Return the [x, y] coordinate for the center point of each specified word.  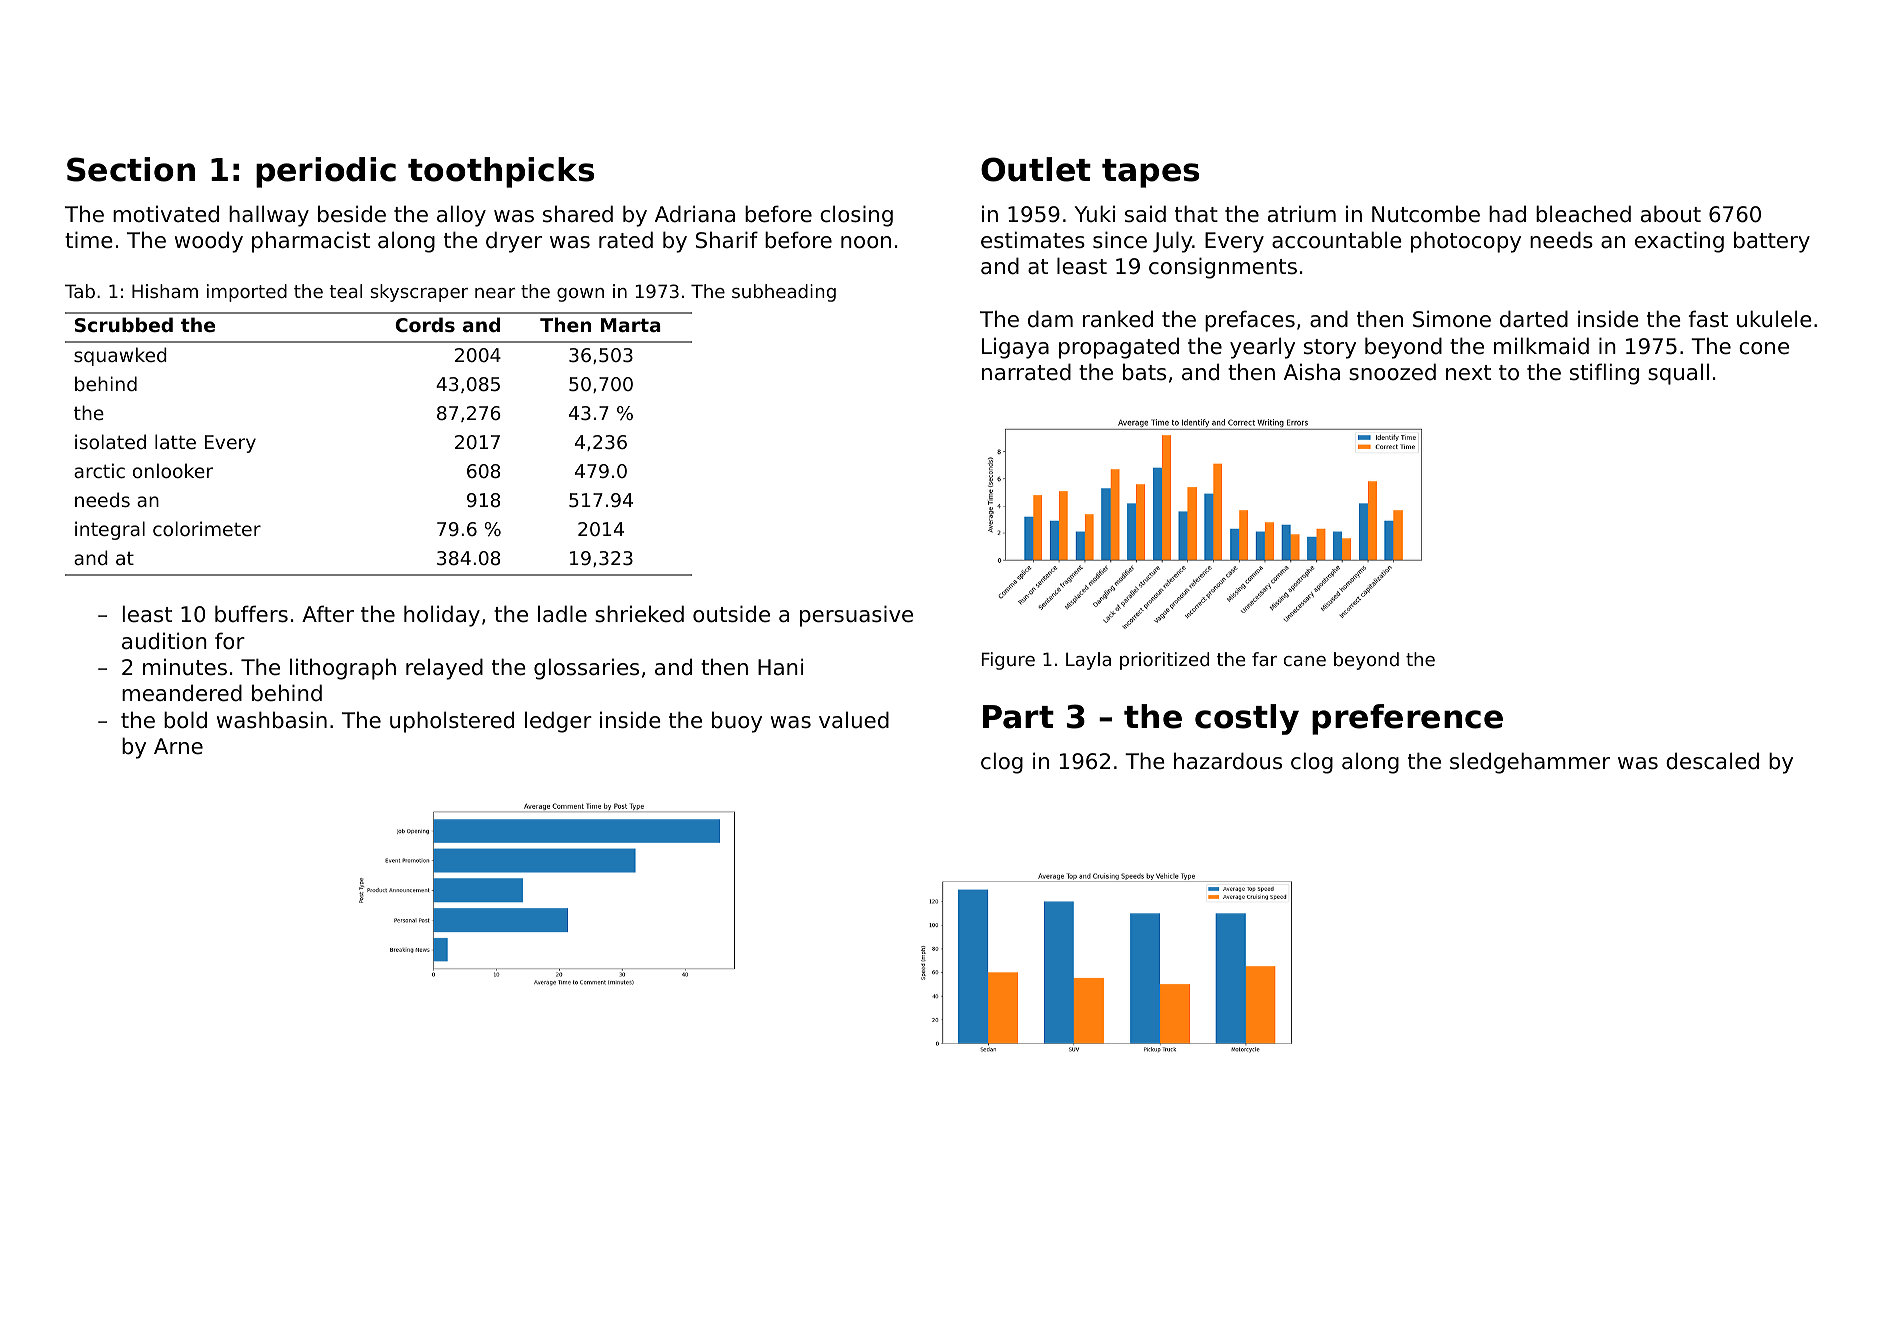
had [1507, 214]
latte [175, 441]
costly [1247, 719]
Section [131, 169]
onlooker [173, 470]
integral [110, 530]
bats [1144, 372]
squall [1678, 374]
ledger [558, 722]
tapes [1150, 173]
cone [1764, 348]
